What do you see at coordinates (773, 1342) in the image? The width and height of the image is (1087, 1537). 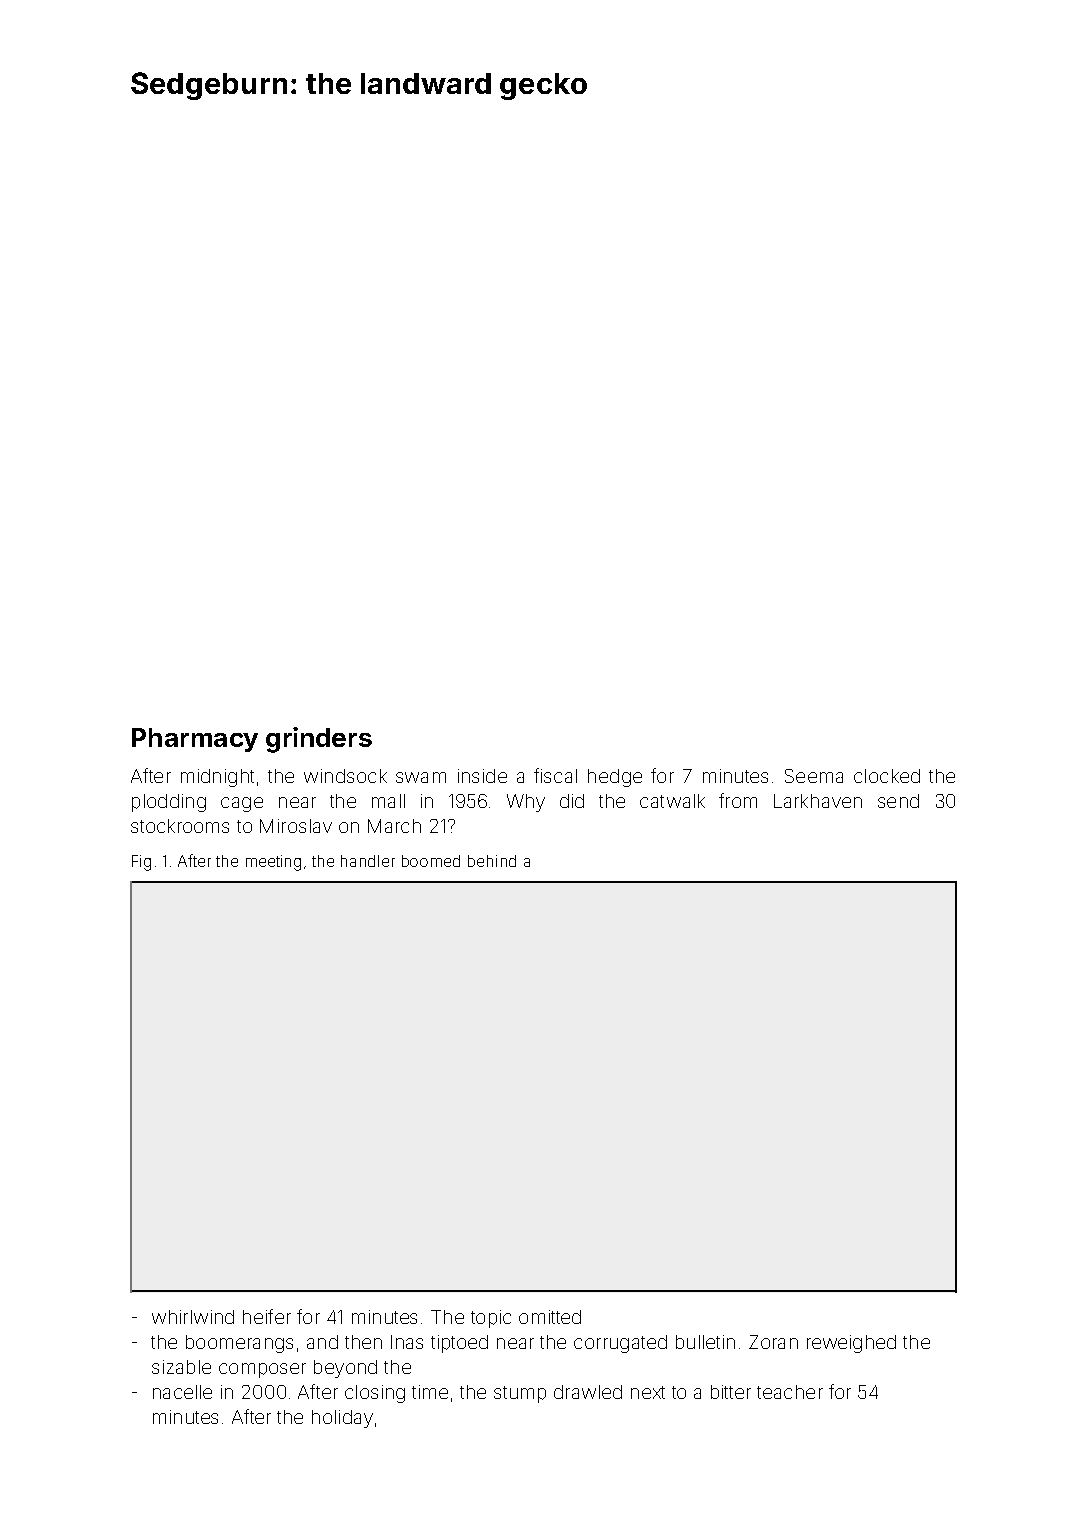 I see `Zoran` at bounding box center [773, 1342].
